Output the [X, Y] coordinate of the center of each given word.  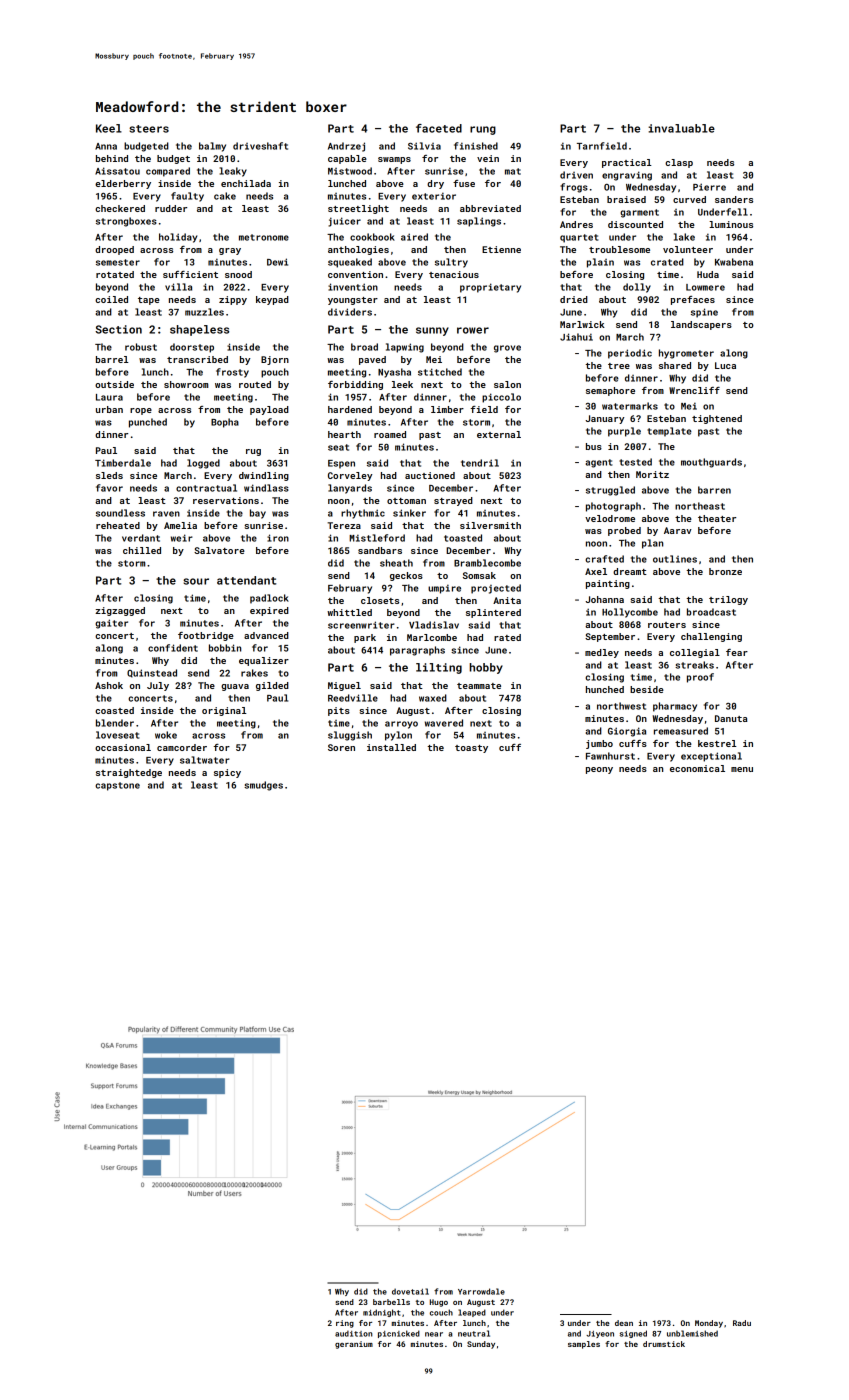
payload [269, 410]
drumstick [664, 1344]
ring [345, 1324]
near [434, 1334]
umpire [444, 589]
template [669, 432]
